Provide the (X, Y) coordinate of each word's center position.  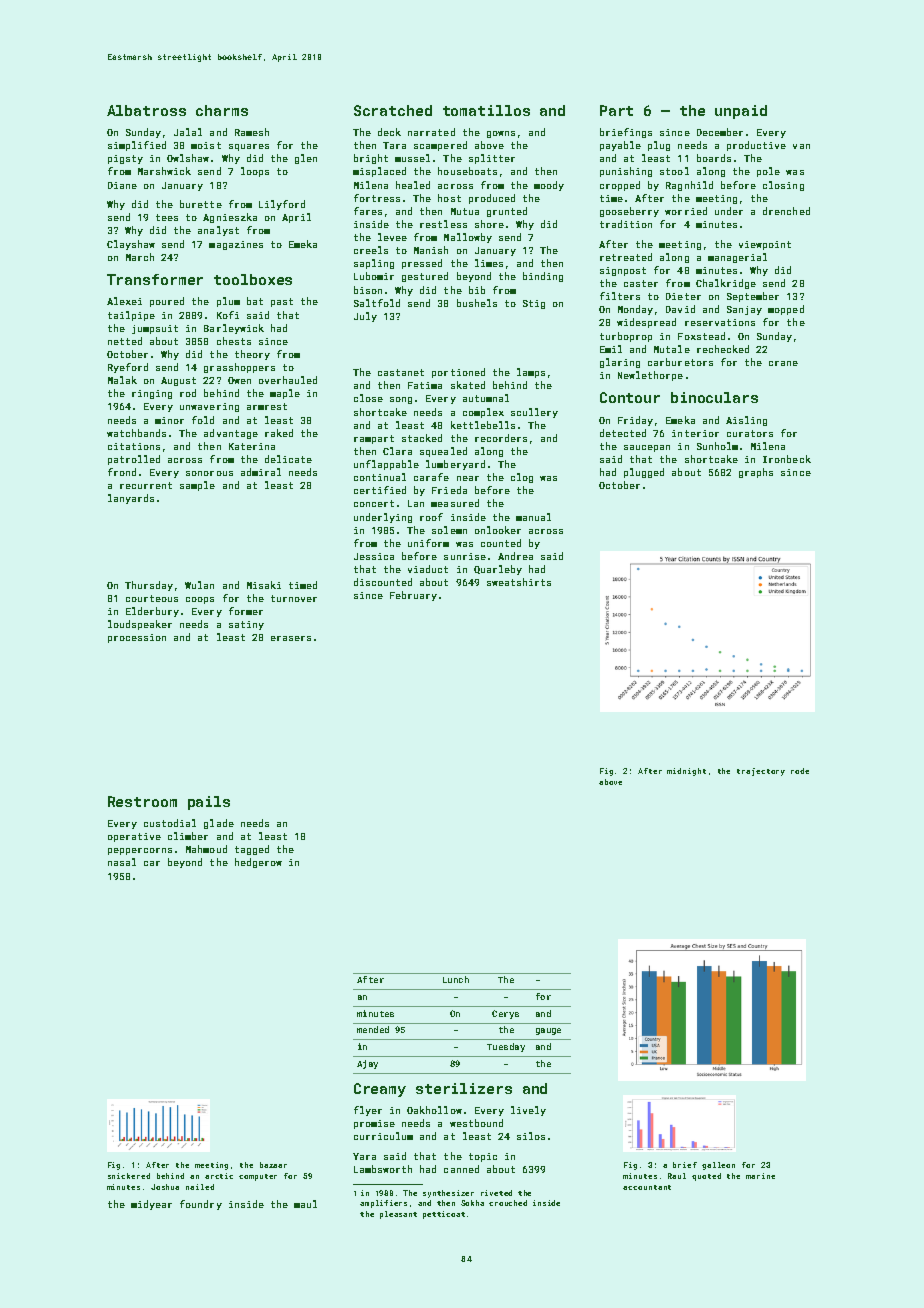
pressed (422, 264)
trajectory (761, 772)
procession (137, 638)
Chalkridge (726, 284)
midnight (686, 772)
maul (305, 1204)
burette (201, 204)
